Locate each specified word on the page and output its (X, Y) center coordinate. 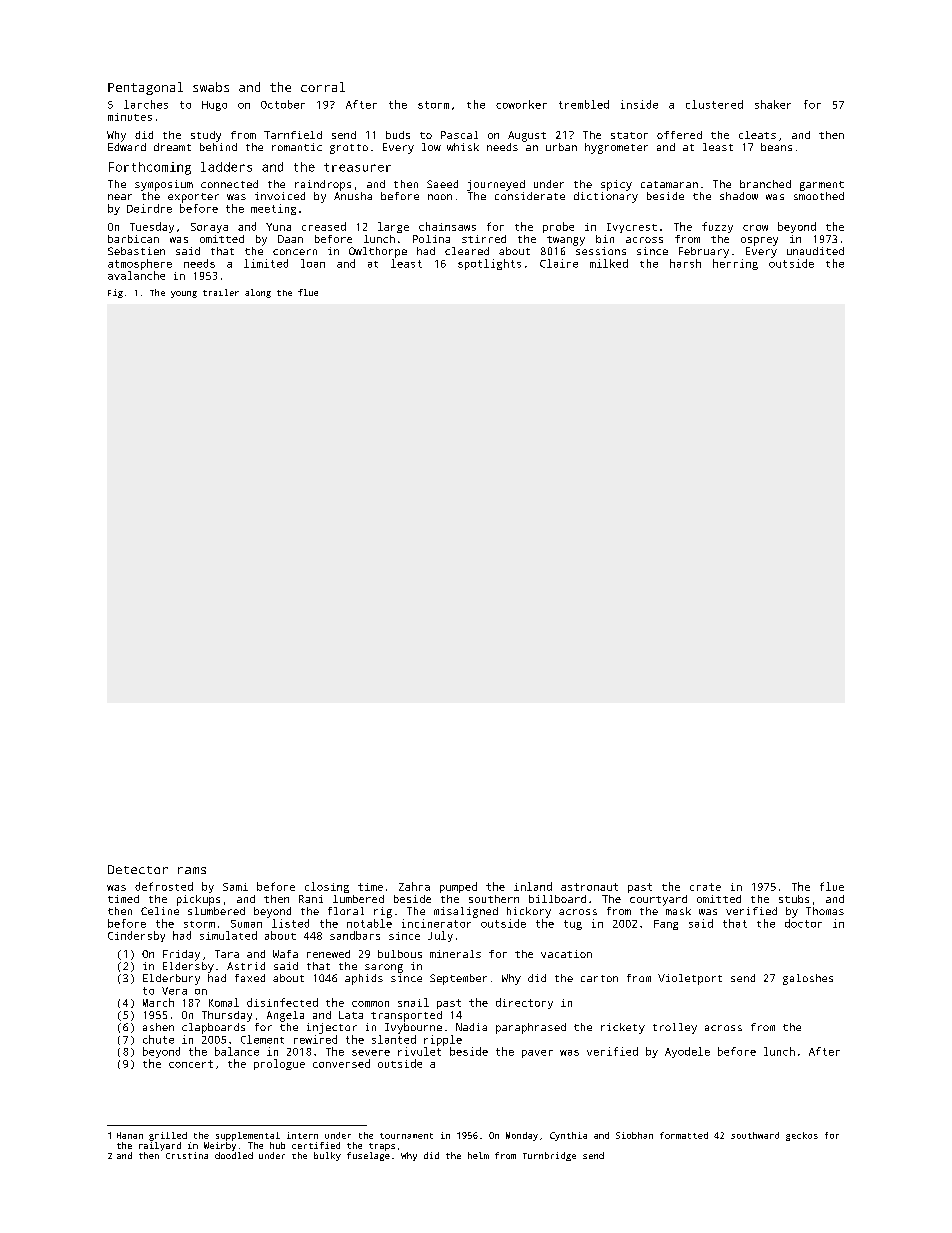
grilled (168, 1136)
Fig (115, 293)
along (258, 293)
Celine (160, 911)
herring (735, 264)
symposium (164, 185)
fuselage (368, 1156)
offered (679, 135)
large (393, 227)
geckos (802, 1136)
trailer (221, 292)
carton (599, 978)
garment (822, 186)
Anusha (353, 196)
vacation (566, 954)
